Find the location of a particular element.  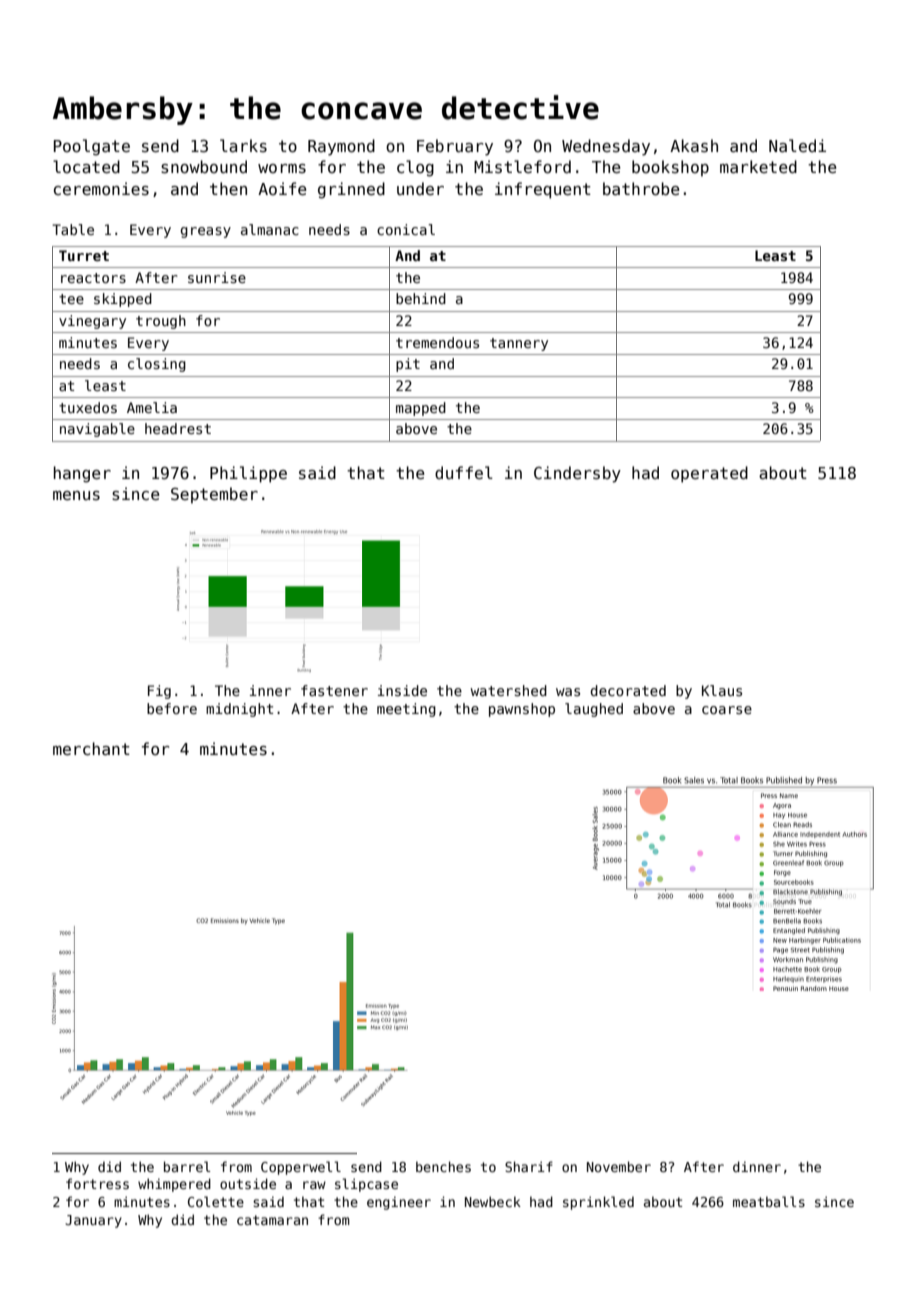

merchant is located at coordinates (91, 748).
